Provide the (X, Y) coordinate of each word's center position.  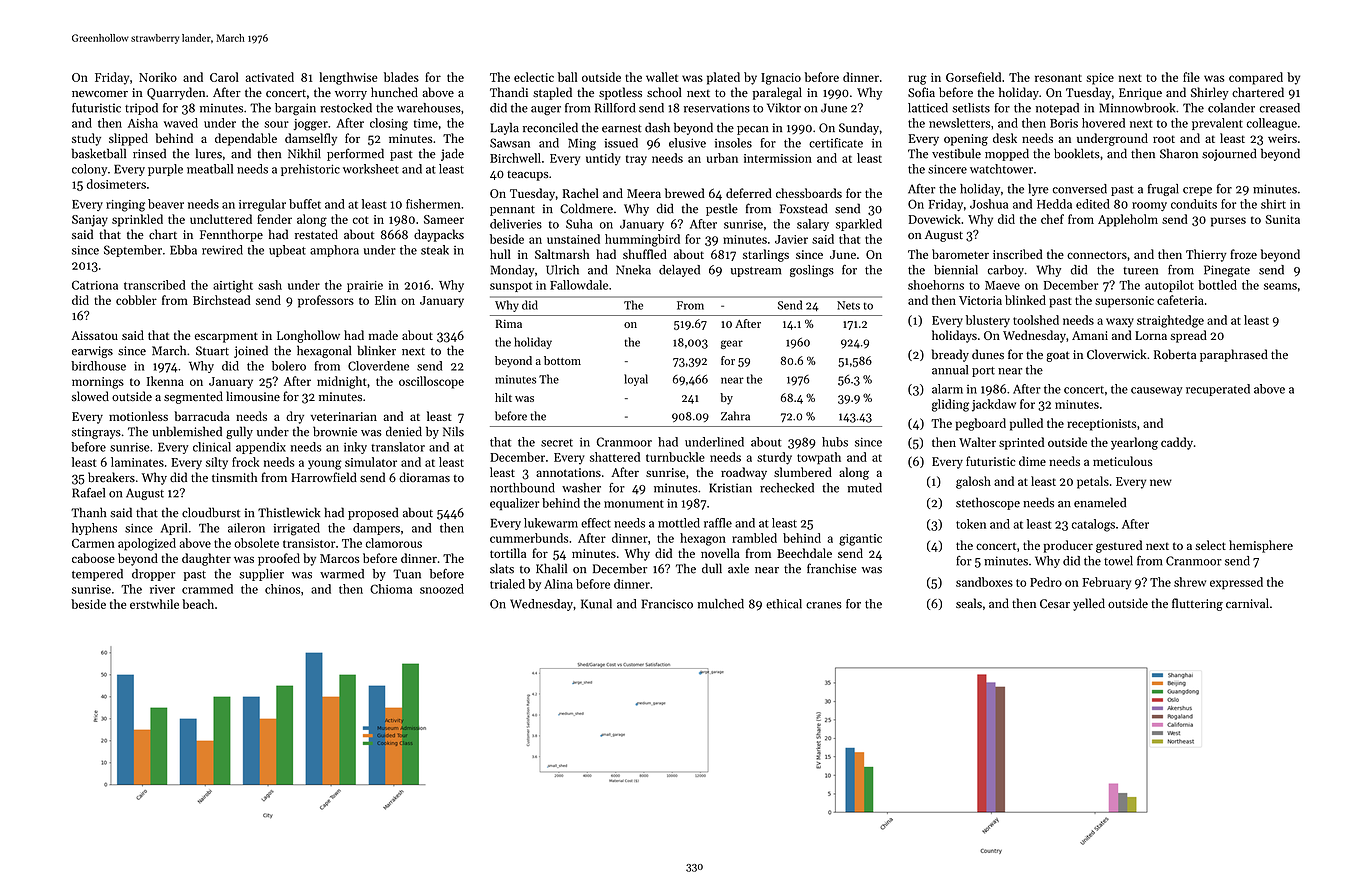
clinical (212, 447)
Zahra (735, 416)
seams (1280, 286)
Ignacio (781, 79)
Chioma (391, 589)
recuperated (1218, 390)
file (1191, 77)
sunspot (511, 287)
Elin (385, 300)
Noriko (158, 77)
